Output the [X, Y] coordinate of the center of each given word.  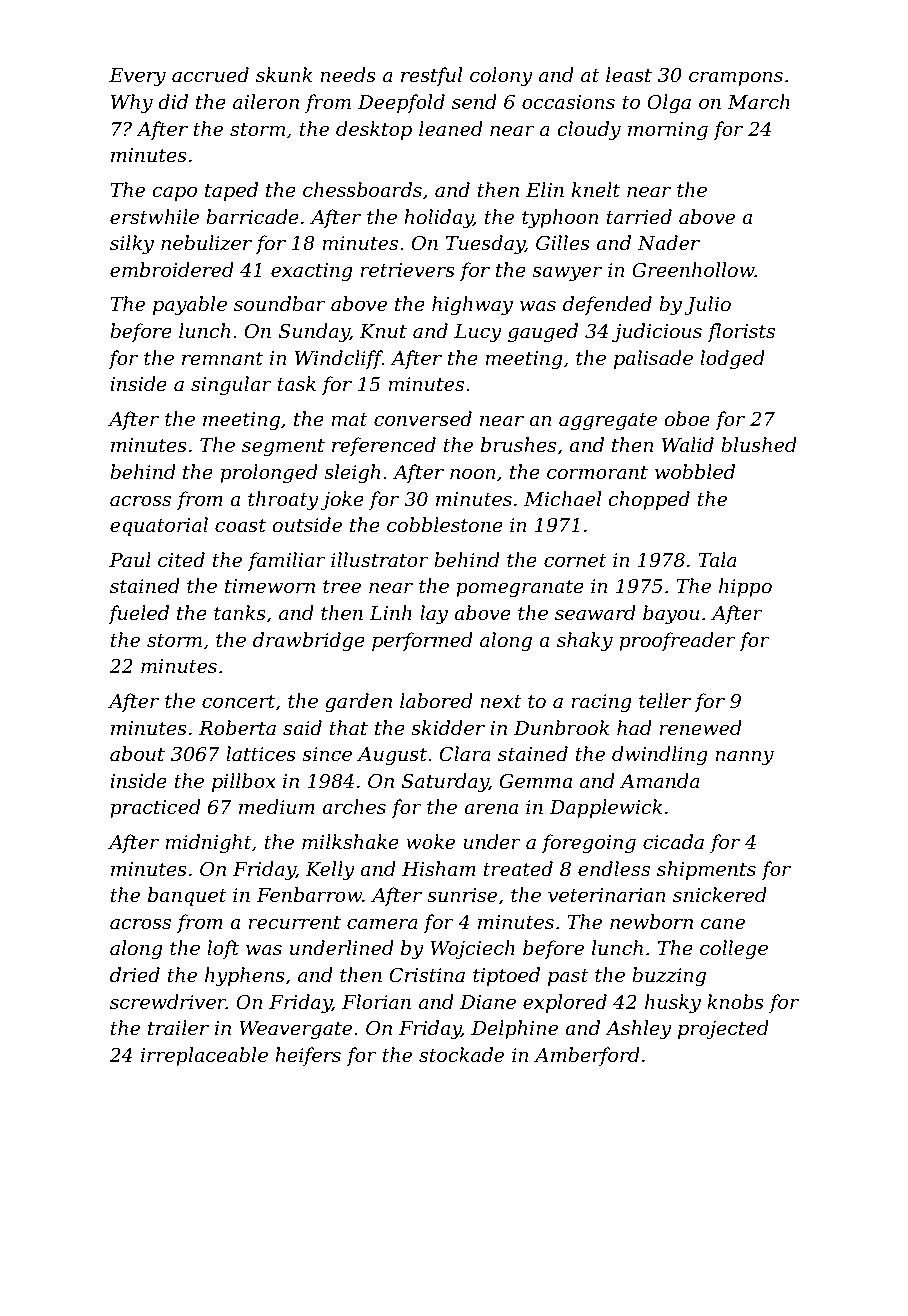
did [173, 102]
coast [240, 526]
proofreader [677, 641]
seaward [595, 613]
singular [231, 386]
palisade [653, 359]
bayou [671, 615]
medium [277, 807]
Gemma [536, 781]
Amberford [587, 1056]
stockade [461, 1055]
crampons [736, 79]
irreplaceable [204, 1056]
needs [348, 75]
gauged [543, 333]
